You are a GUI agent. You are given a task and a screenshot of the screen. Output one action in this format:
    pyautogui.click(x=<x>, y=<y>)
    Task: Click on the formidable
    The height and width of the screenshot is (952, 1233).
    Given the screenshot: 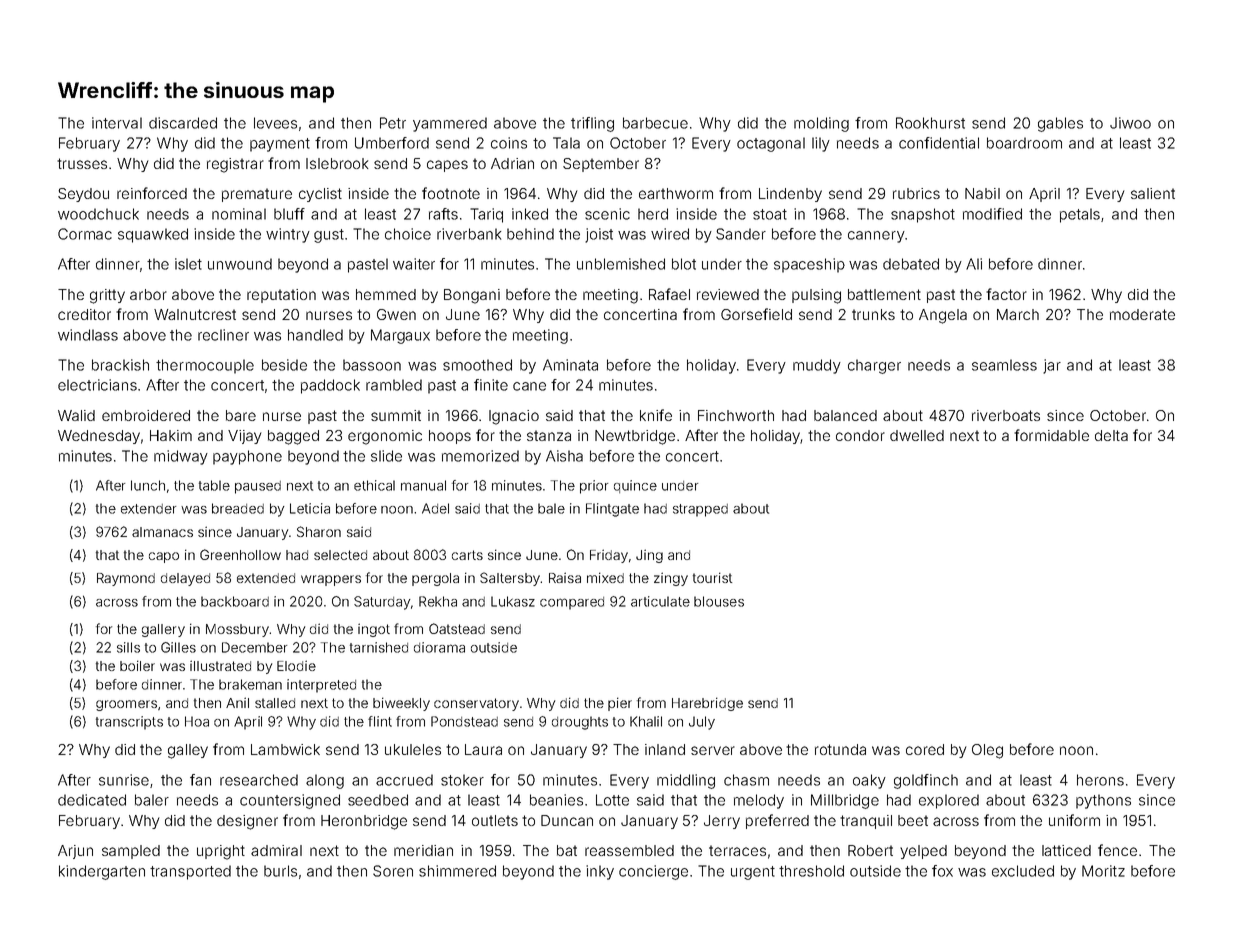 What is the action you would take?
    pyautogui.click(x=1051, y=435)
